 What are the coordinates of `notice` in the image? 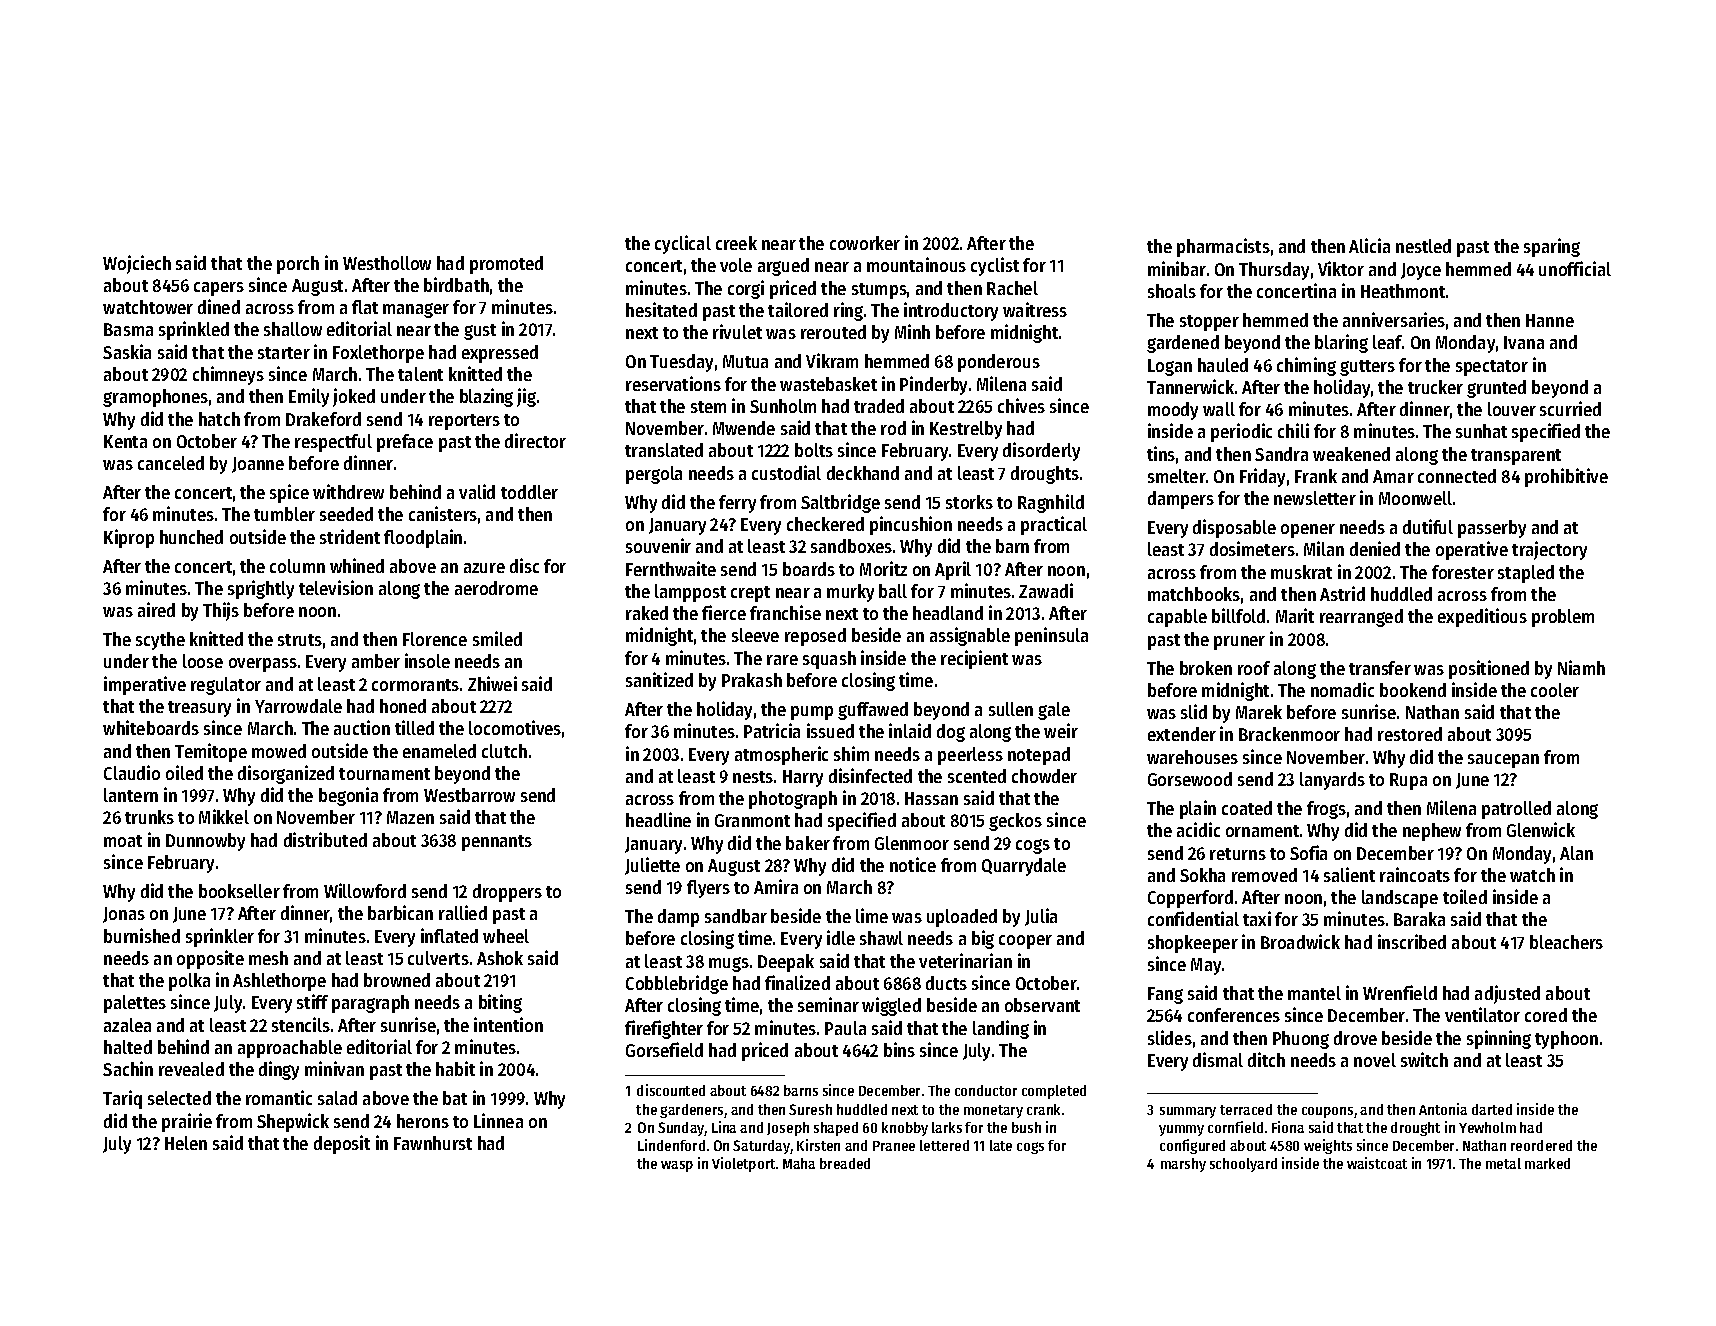 It's located at (913, 864).
